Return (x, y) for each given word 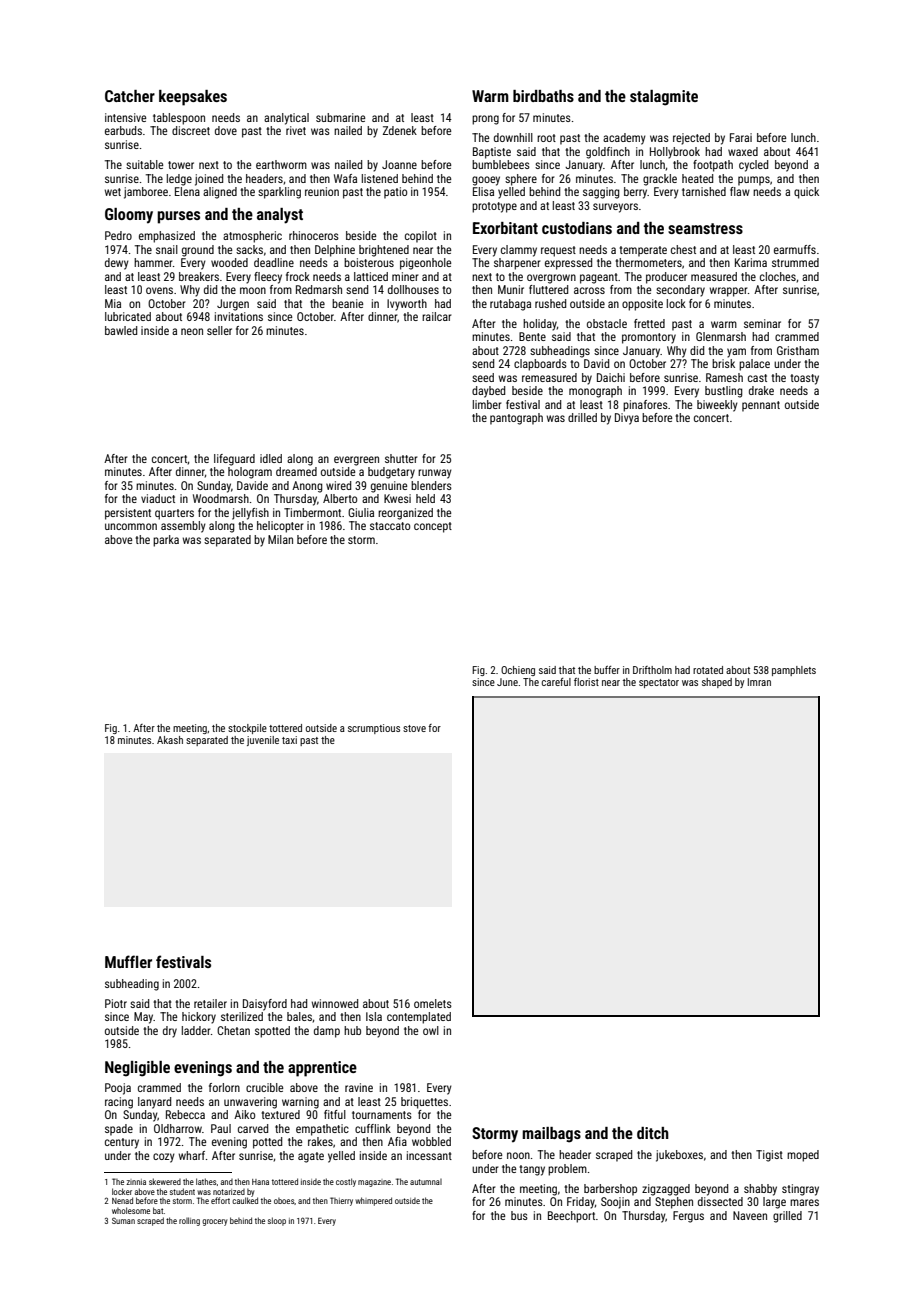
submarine (340, 117)
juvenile (263, 741)
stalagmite (664, 98)
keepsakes (193, 98)
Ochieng (518, 671)
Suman (123, 1220)
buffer (607, 670)
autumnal (426, 1182)
